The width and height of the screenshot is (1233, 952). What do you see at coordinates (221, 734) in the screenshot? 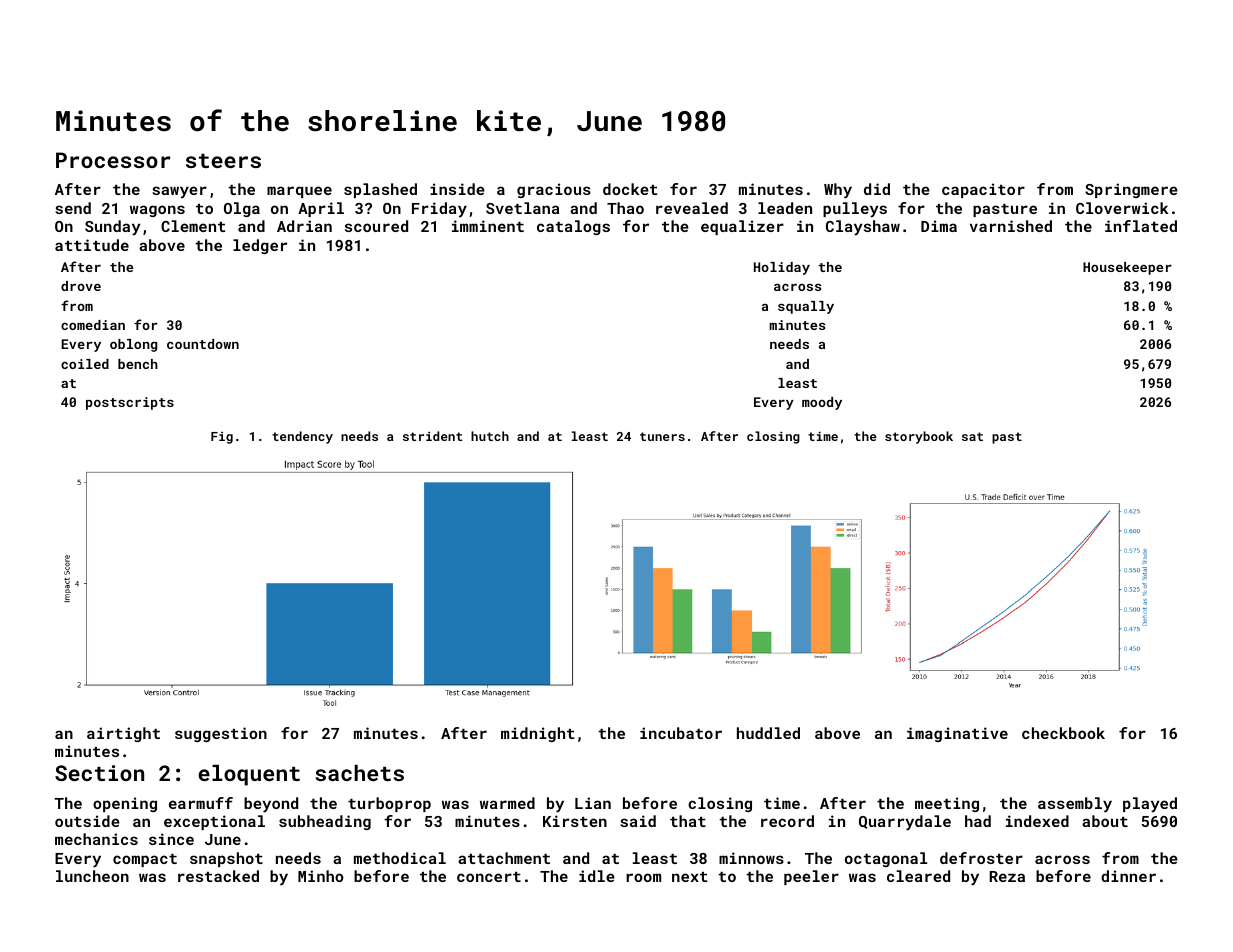
I see `suggestion` at bounding box center [221, 734].
